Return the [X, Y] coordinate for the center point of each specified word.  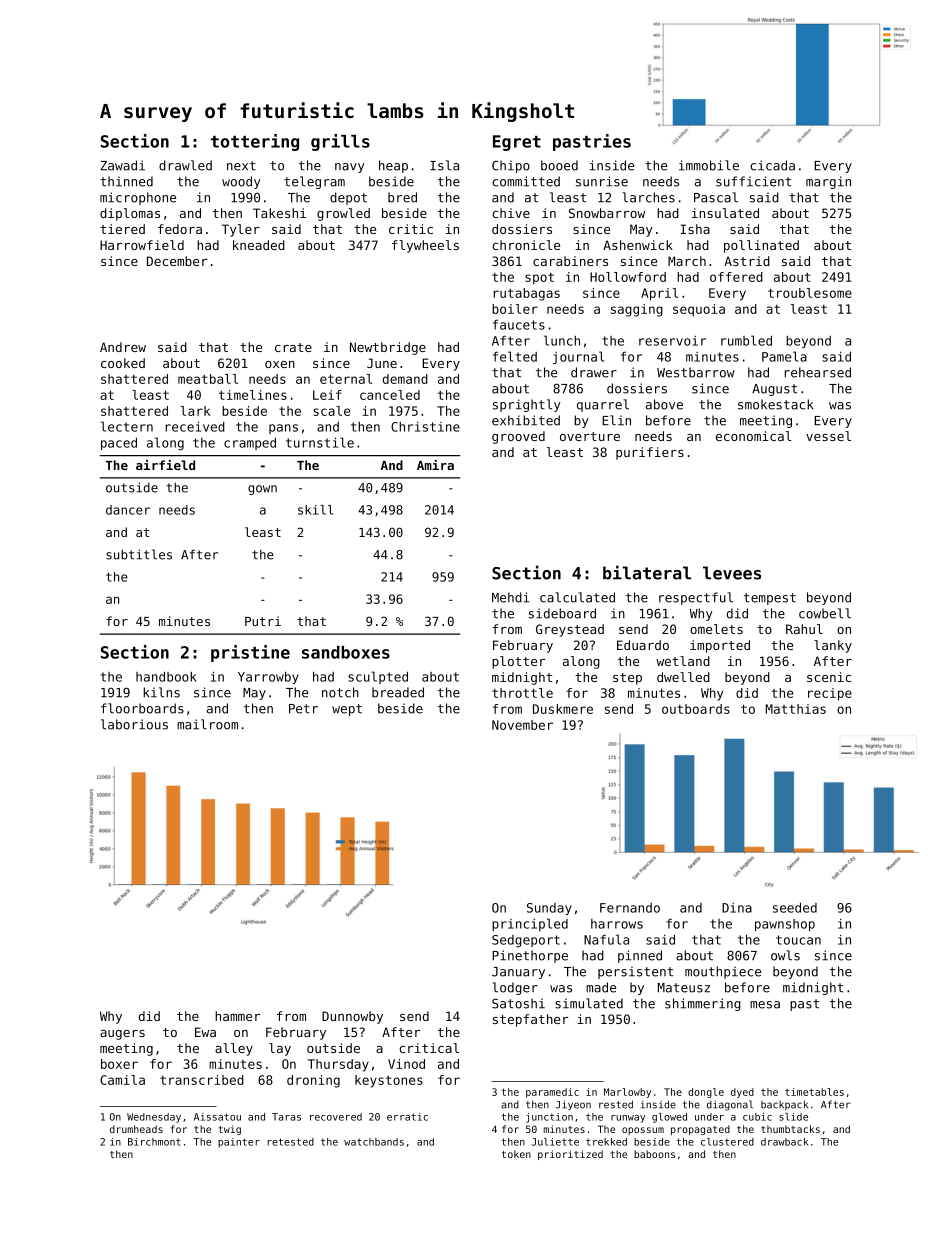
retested [291, 1142]
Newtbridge [388, 348]
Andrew [123, 347]
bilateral [647, 572]
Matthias [796, 709]
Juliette [555, 1142]
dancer [128, 510]
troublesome [810, 293]
